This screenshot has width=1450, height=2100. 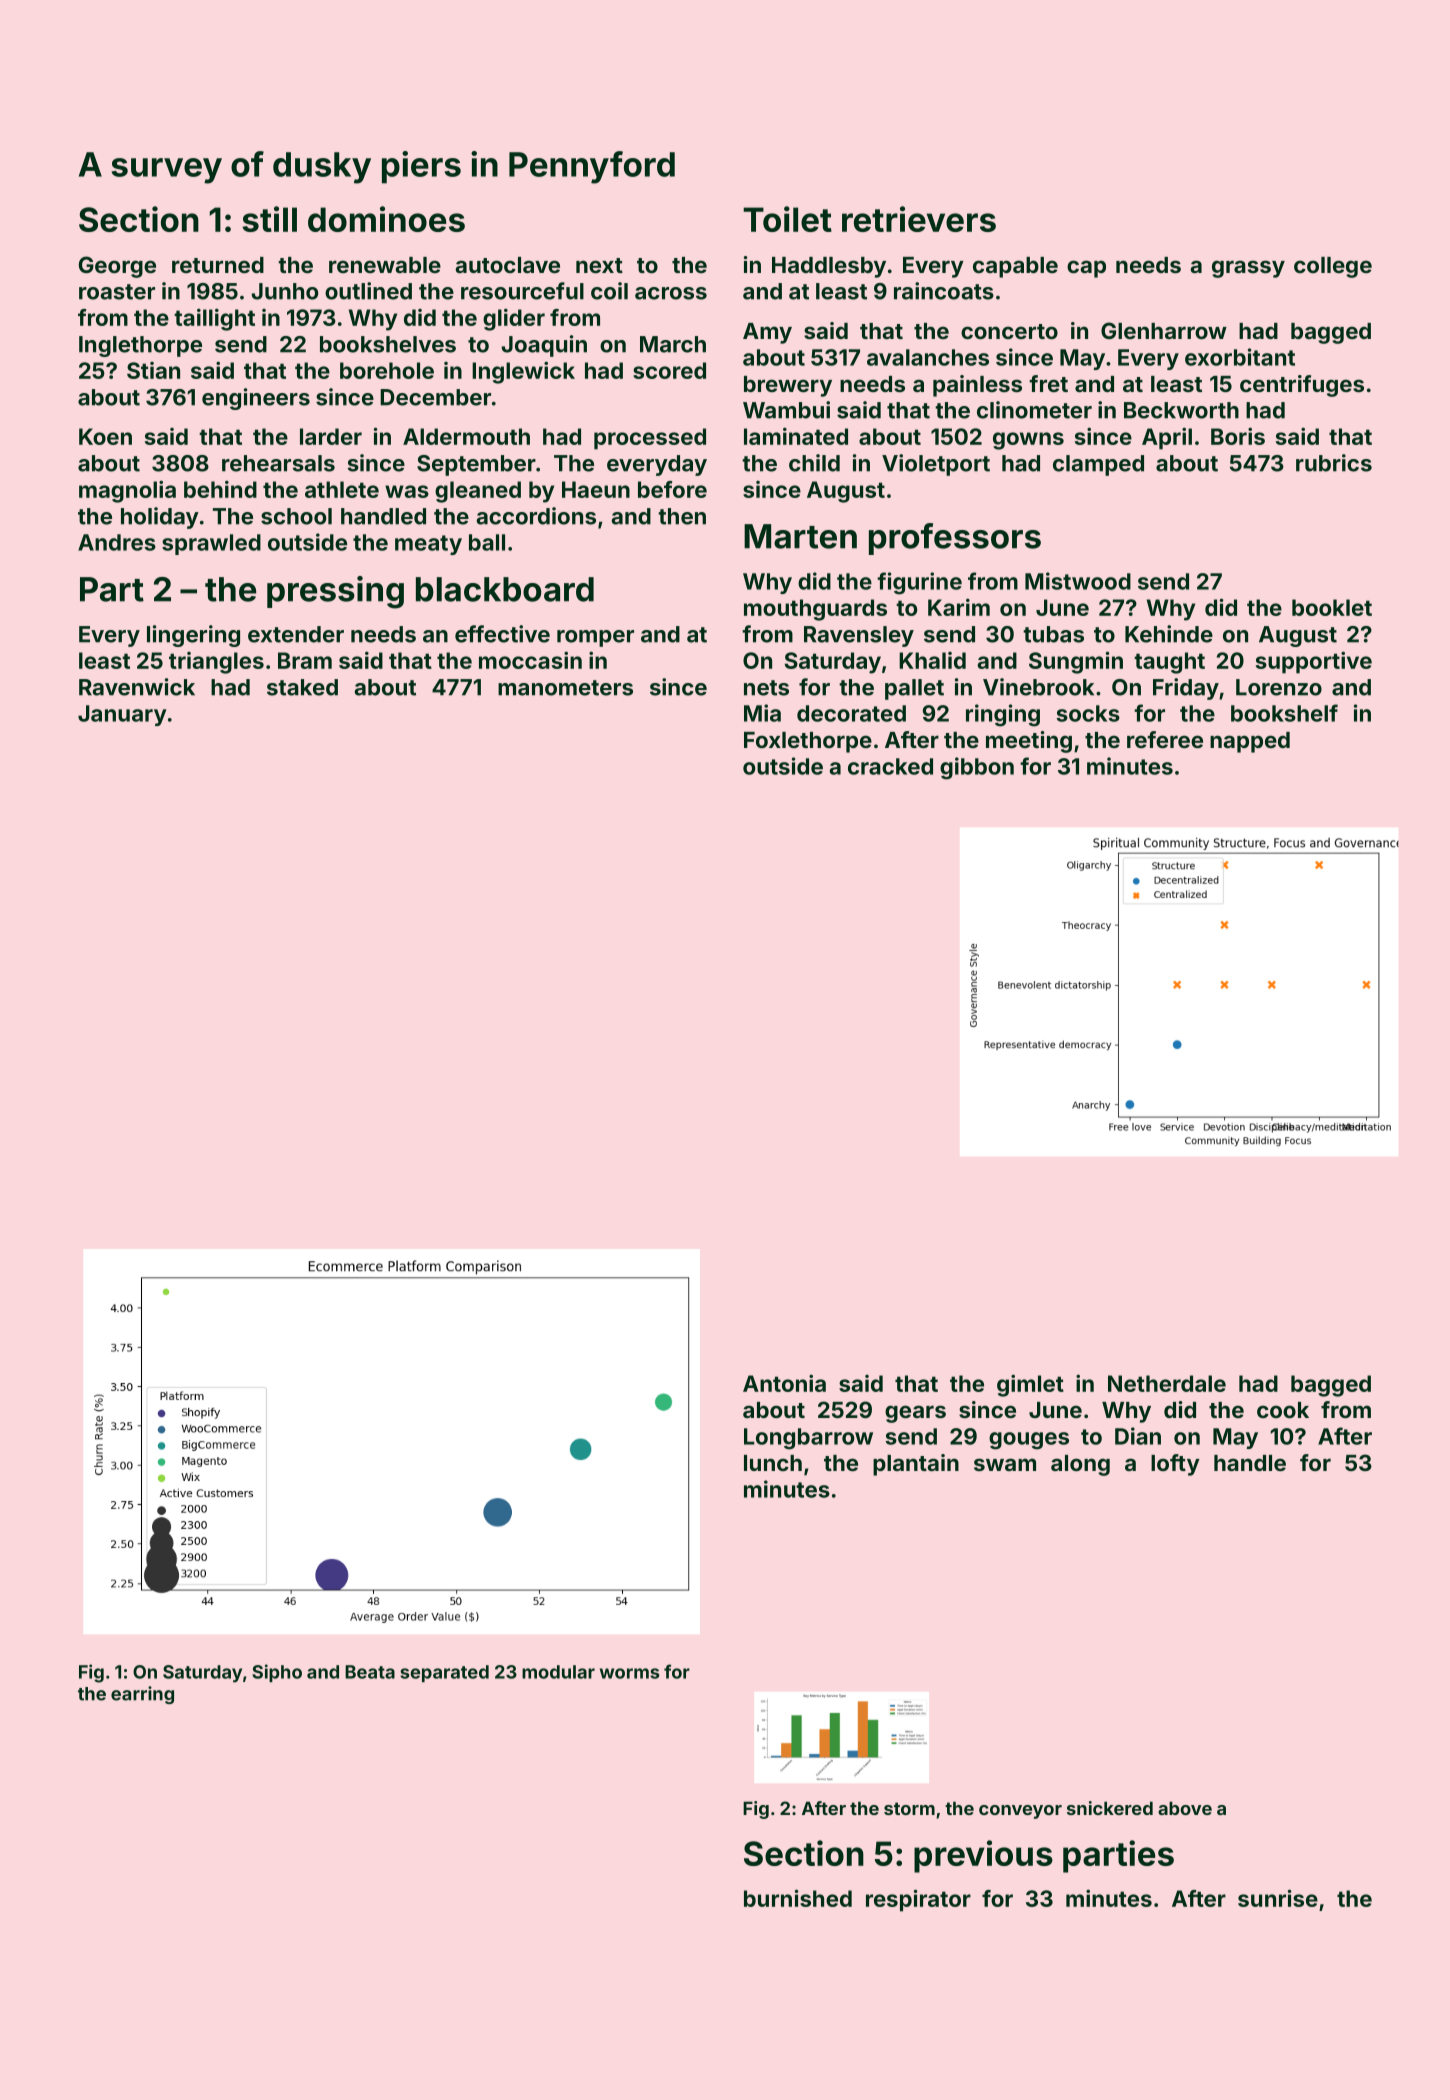 I want to click on staked, so click(x=302, y=687).
